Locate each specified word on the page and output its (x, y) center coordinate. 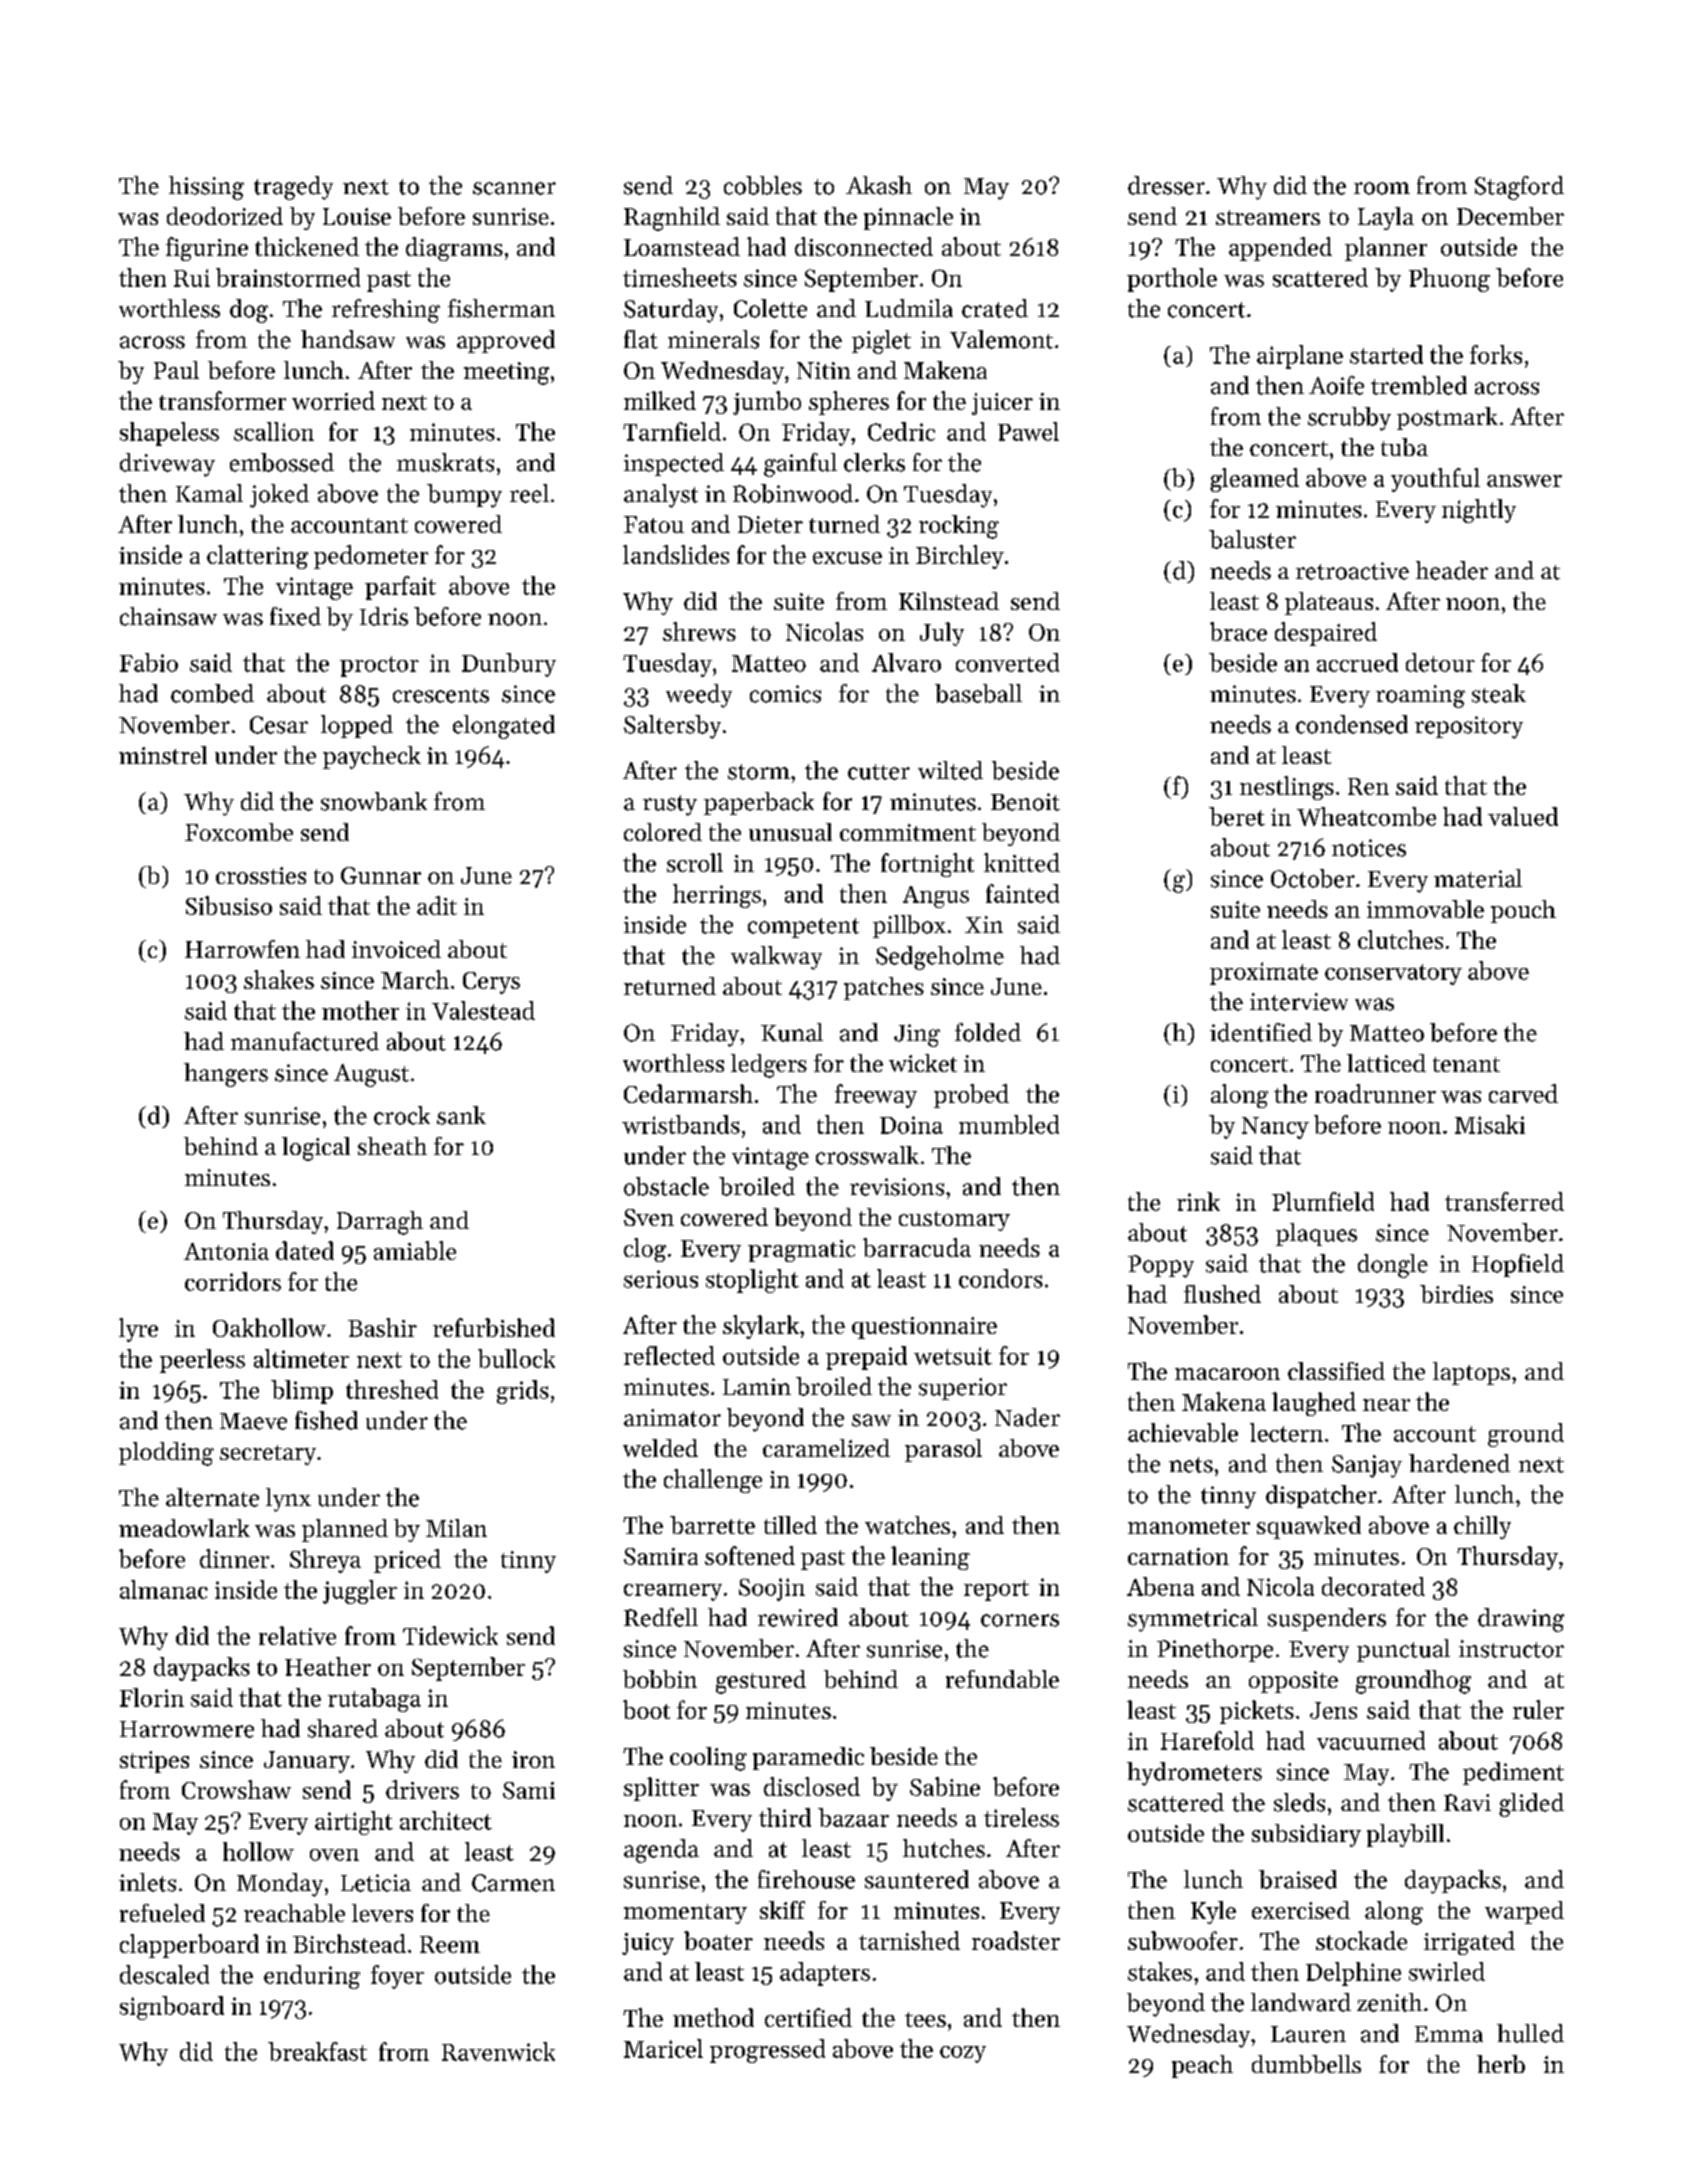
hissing (206, 188)
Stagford (1519, 188)
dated (305, 1250)
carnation (1178, 1556)
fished (326, 1420)
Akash (879, 185)
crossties (261, 875)
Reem (450, 1944)
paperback (759, 803)
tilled (790, 1525)
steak (1499, 693)
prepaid (866, 1358)
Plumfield (1323, 1201)
